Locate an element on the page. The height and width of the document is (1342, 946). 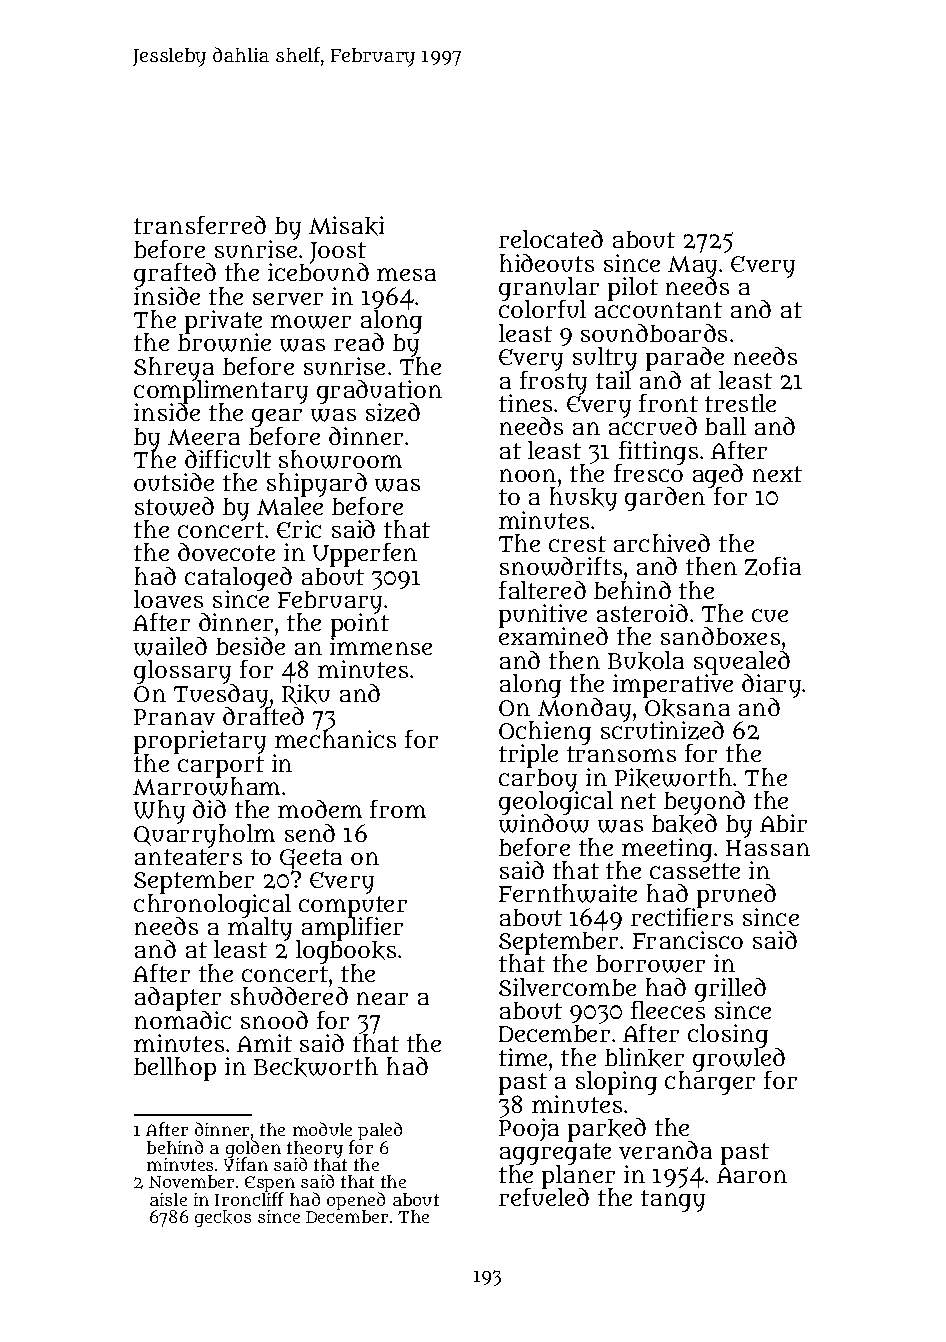
accountant is located at coordinates (658, 310).
